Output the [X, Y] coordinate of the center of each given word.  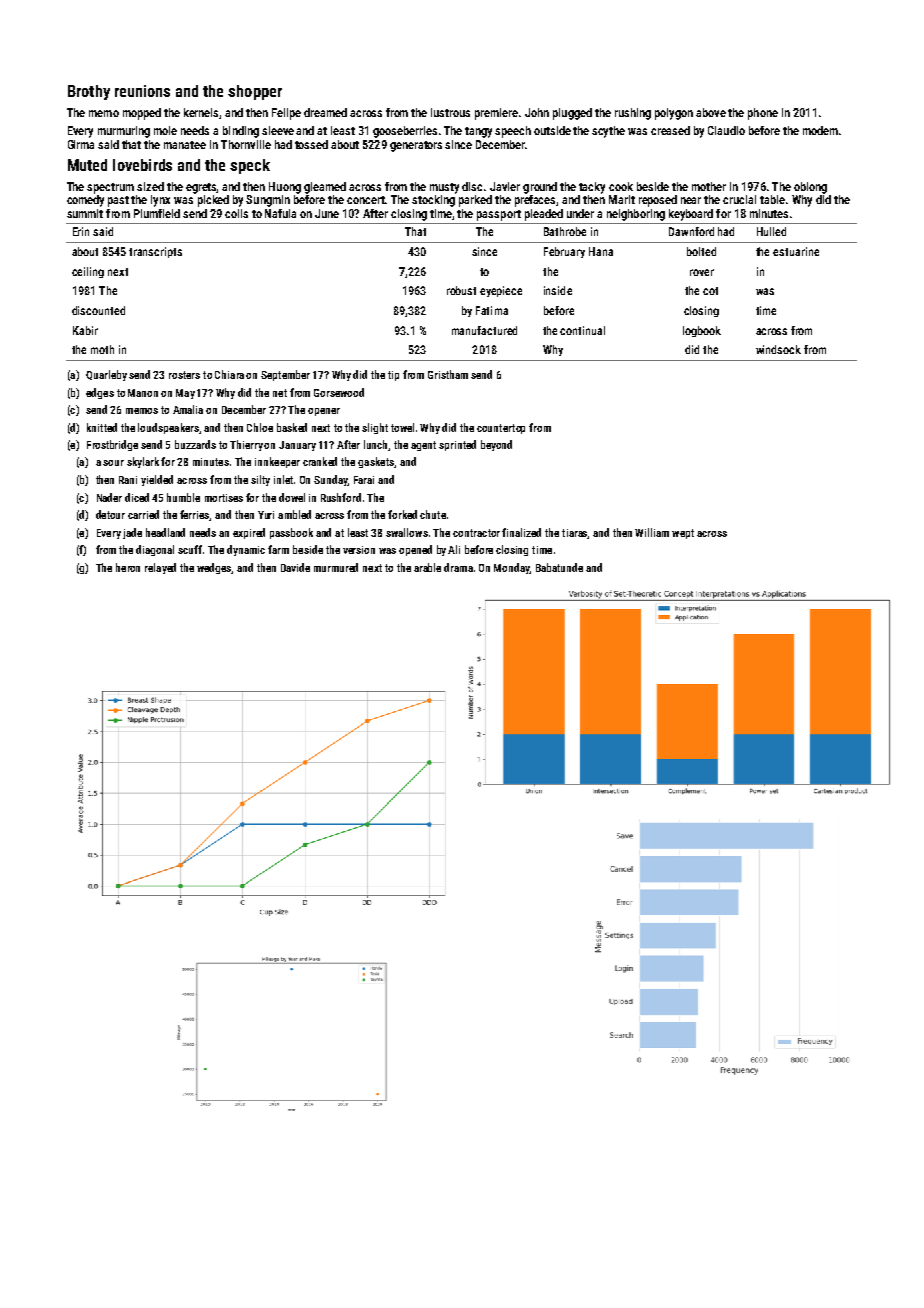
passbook [291, 533]
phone [763, 114]
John [537, 112]
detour [110, 514]
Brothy [89, 92]
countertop [501, 429]
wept [683, 534]
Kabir [85, 330]
